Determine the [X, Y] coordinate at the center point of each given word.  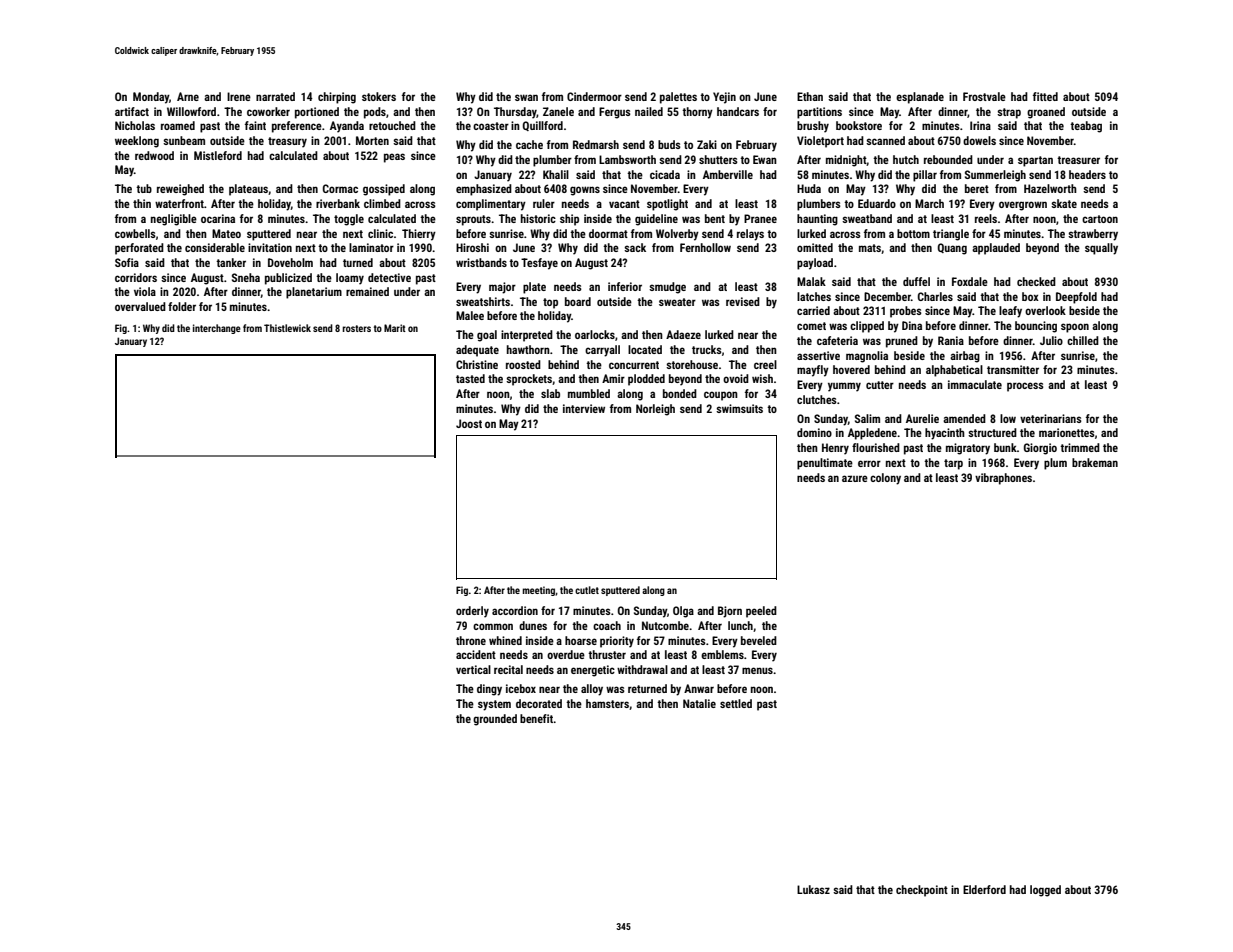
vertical [473, 669]
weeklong [137, 142]
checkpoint [922, 891]
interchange [217, 329]
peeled [761, 612]
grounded [495, 720]
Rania [951, 340]
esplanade [920, 98]
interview [584, 408]
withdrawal [642, 669]
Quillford [542, 126]
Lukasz [813, 889]
